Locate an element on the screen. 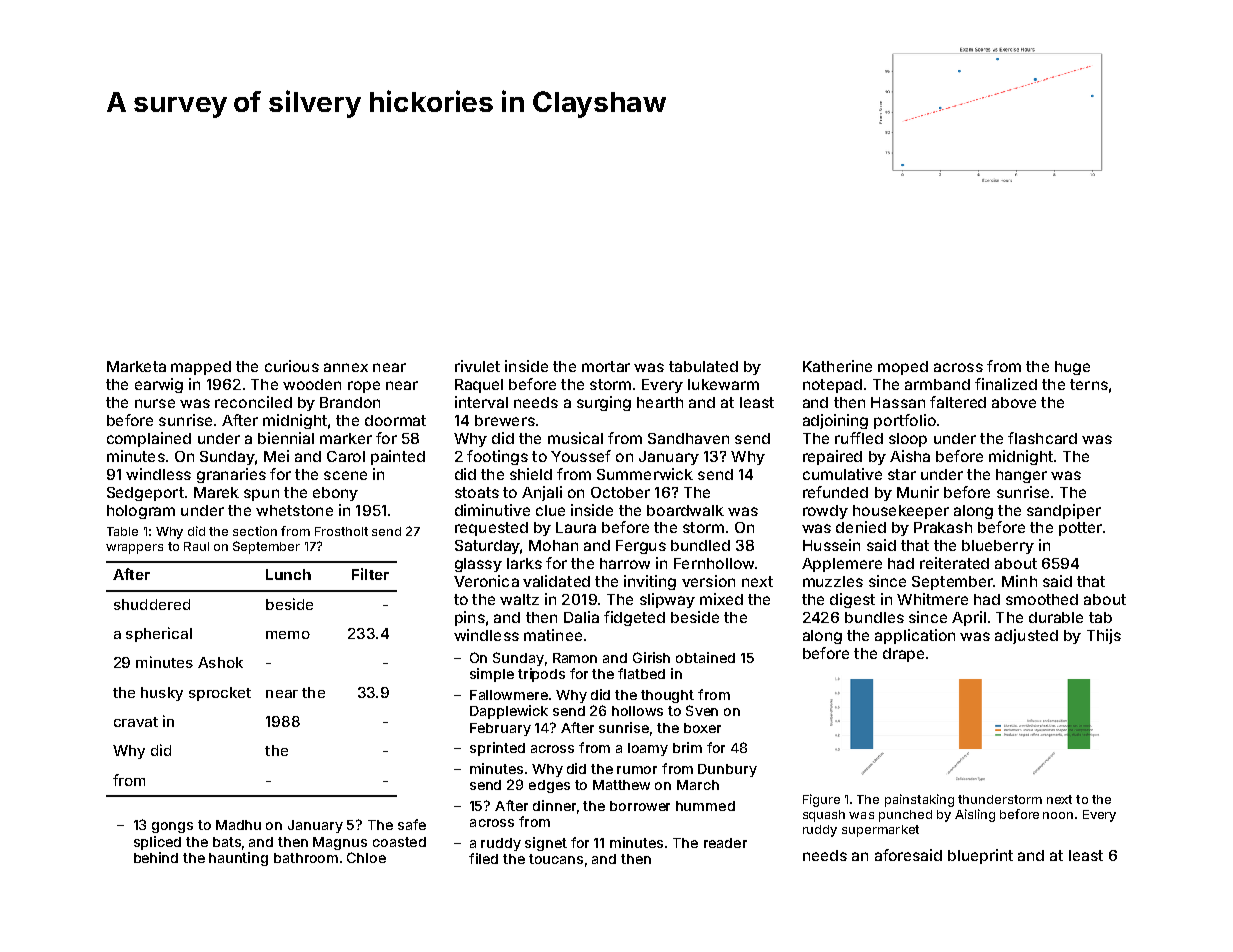 This screenshot has height=952, width=1233. fidgeted is located at coordinates (634, 618).
